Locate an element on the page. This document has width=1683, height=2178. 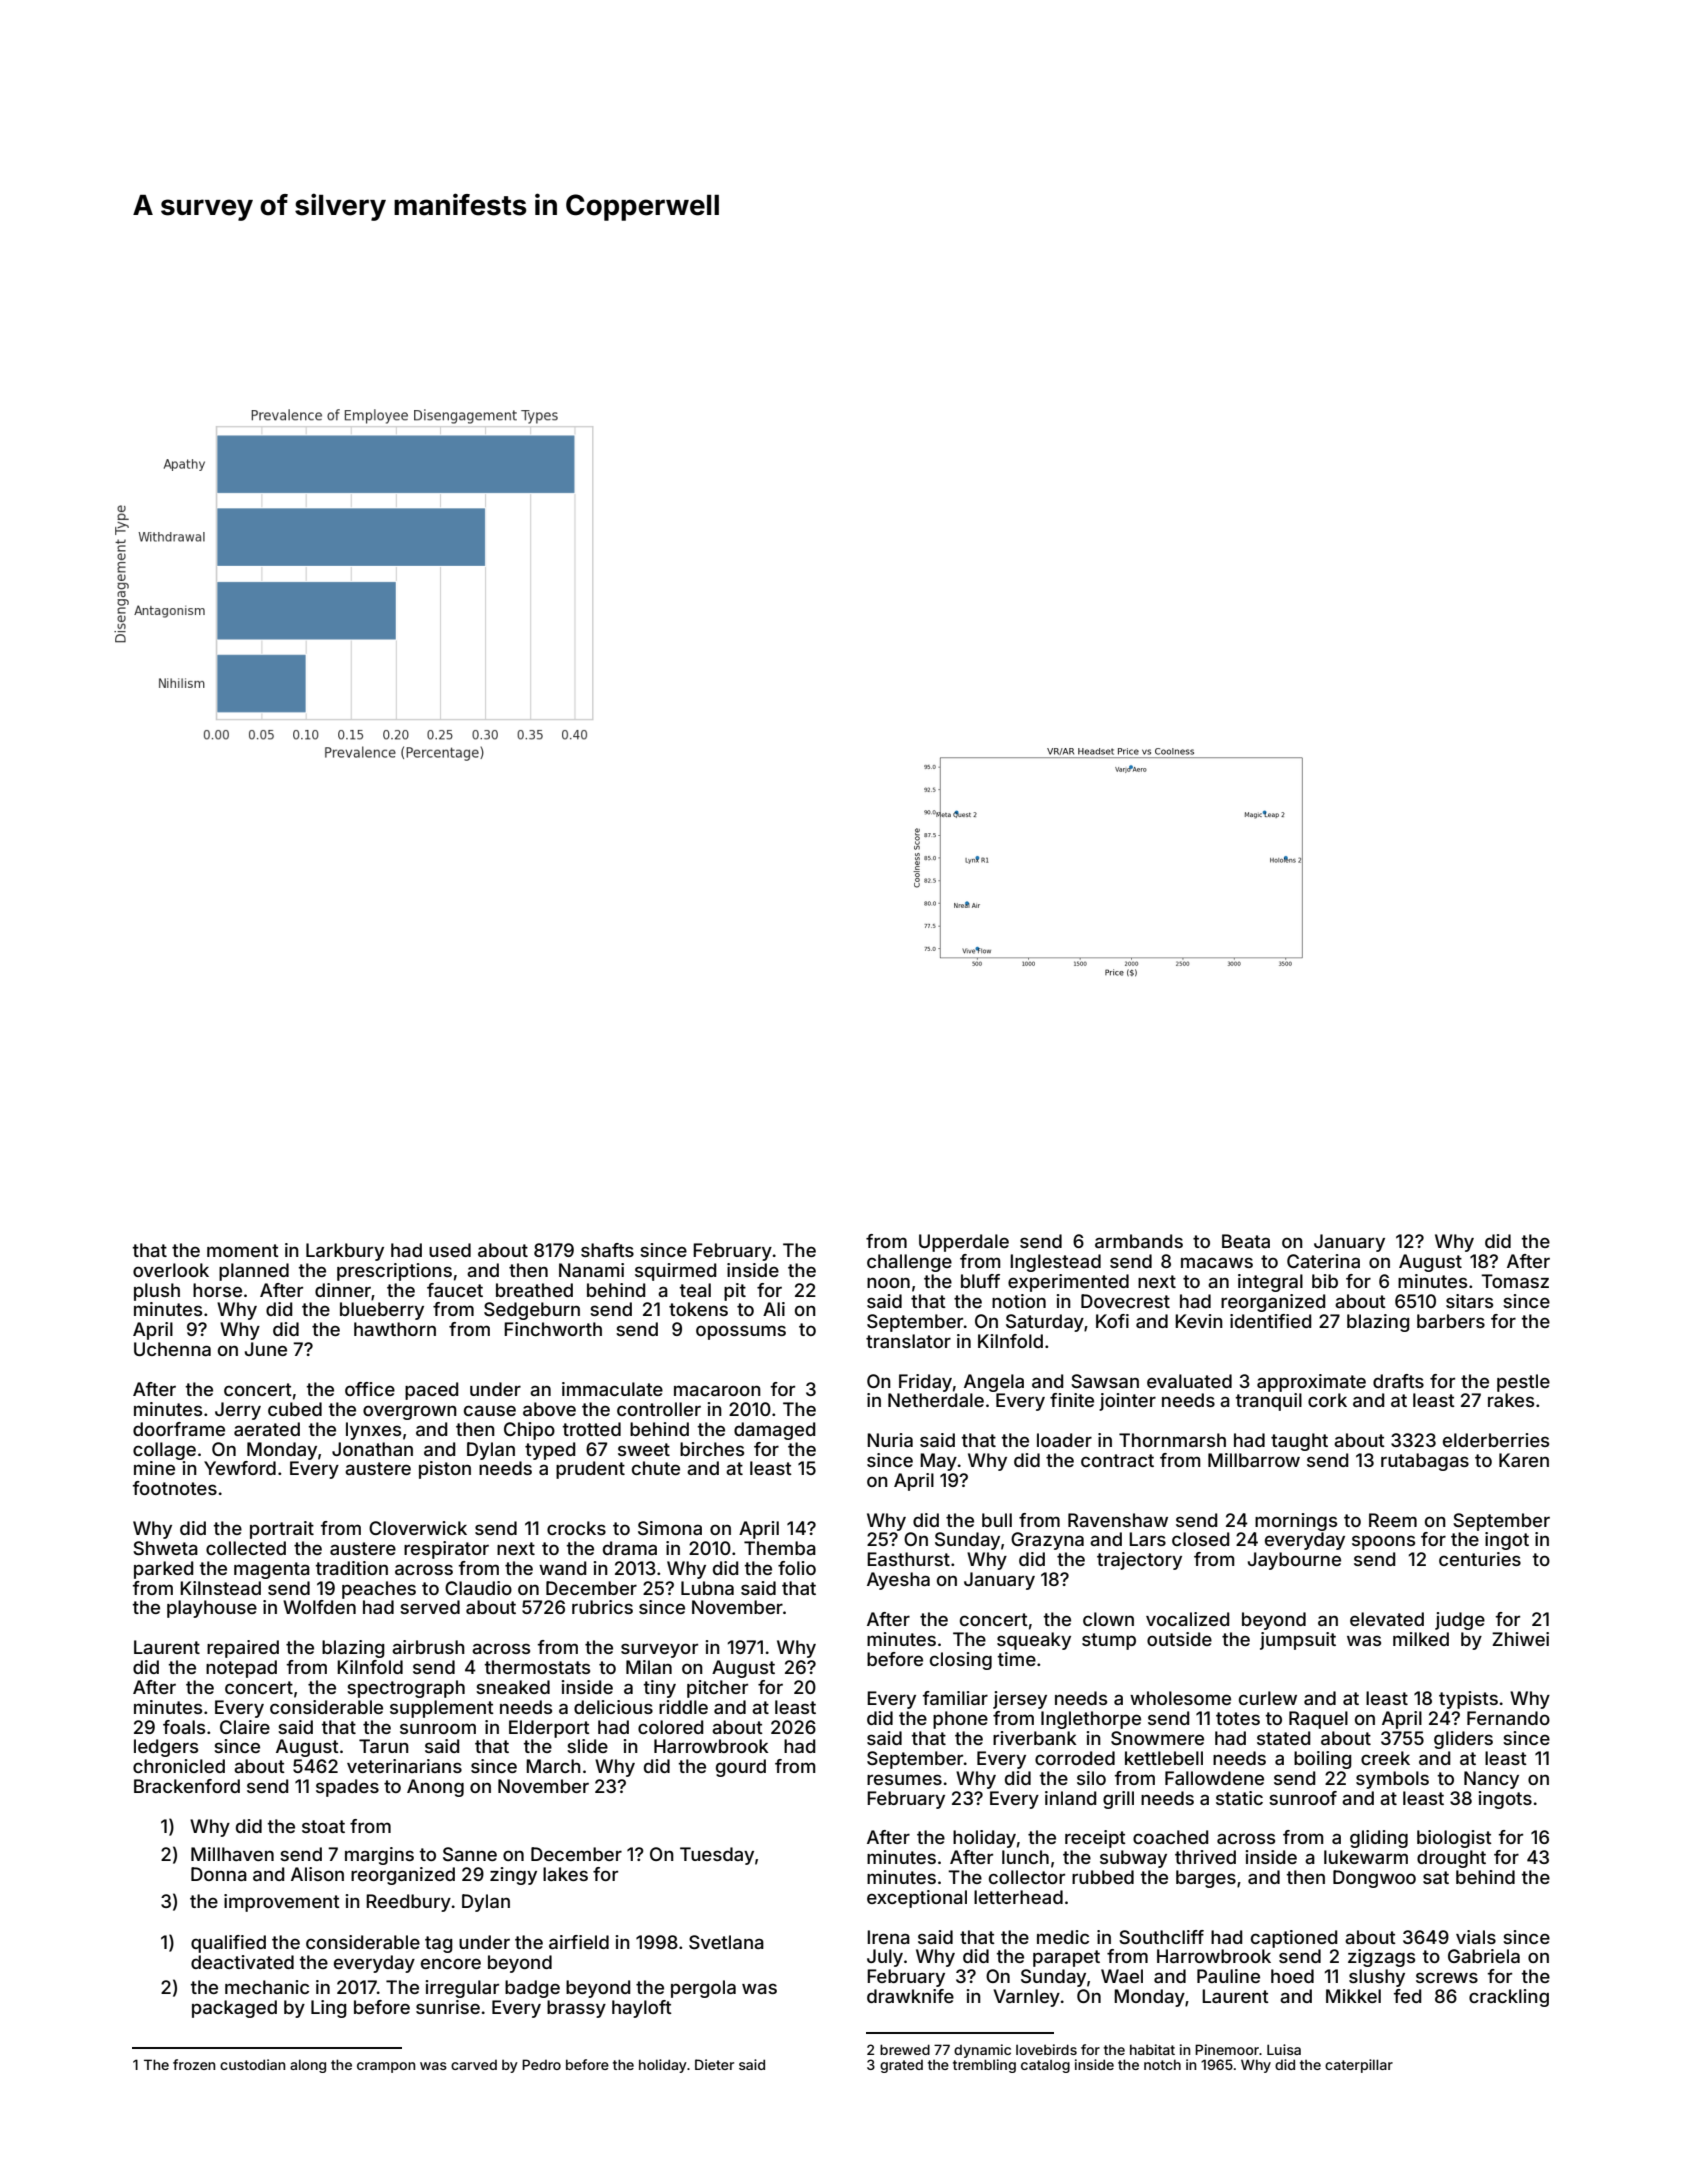
playhouse is located at coordinates (212, 1609).
